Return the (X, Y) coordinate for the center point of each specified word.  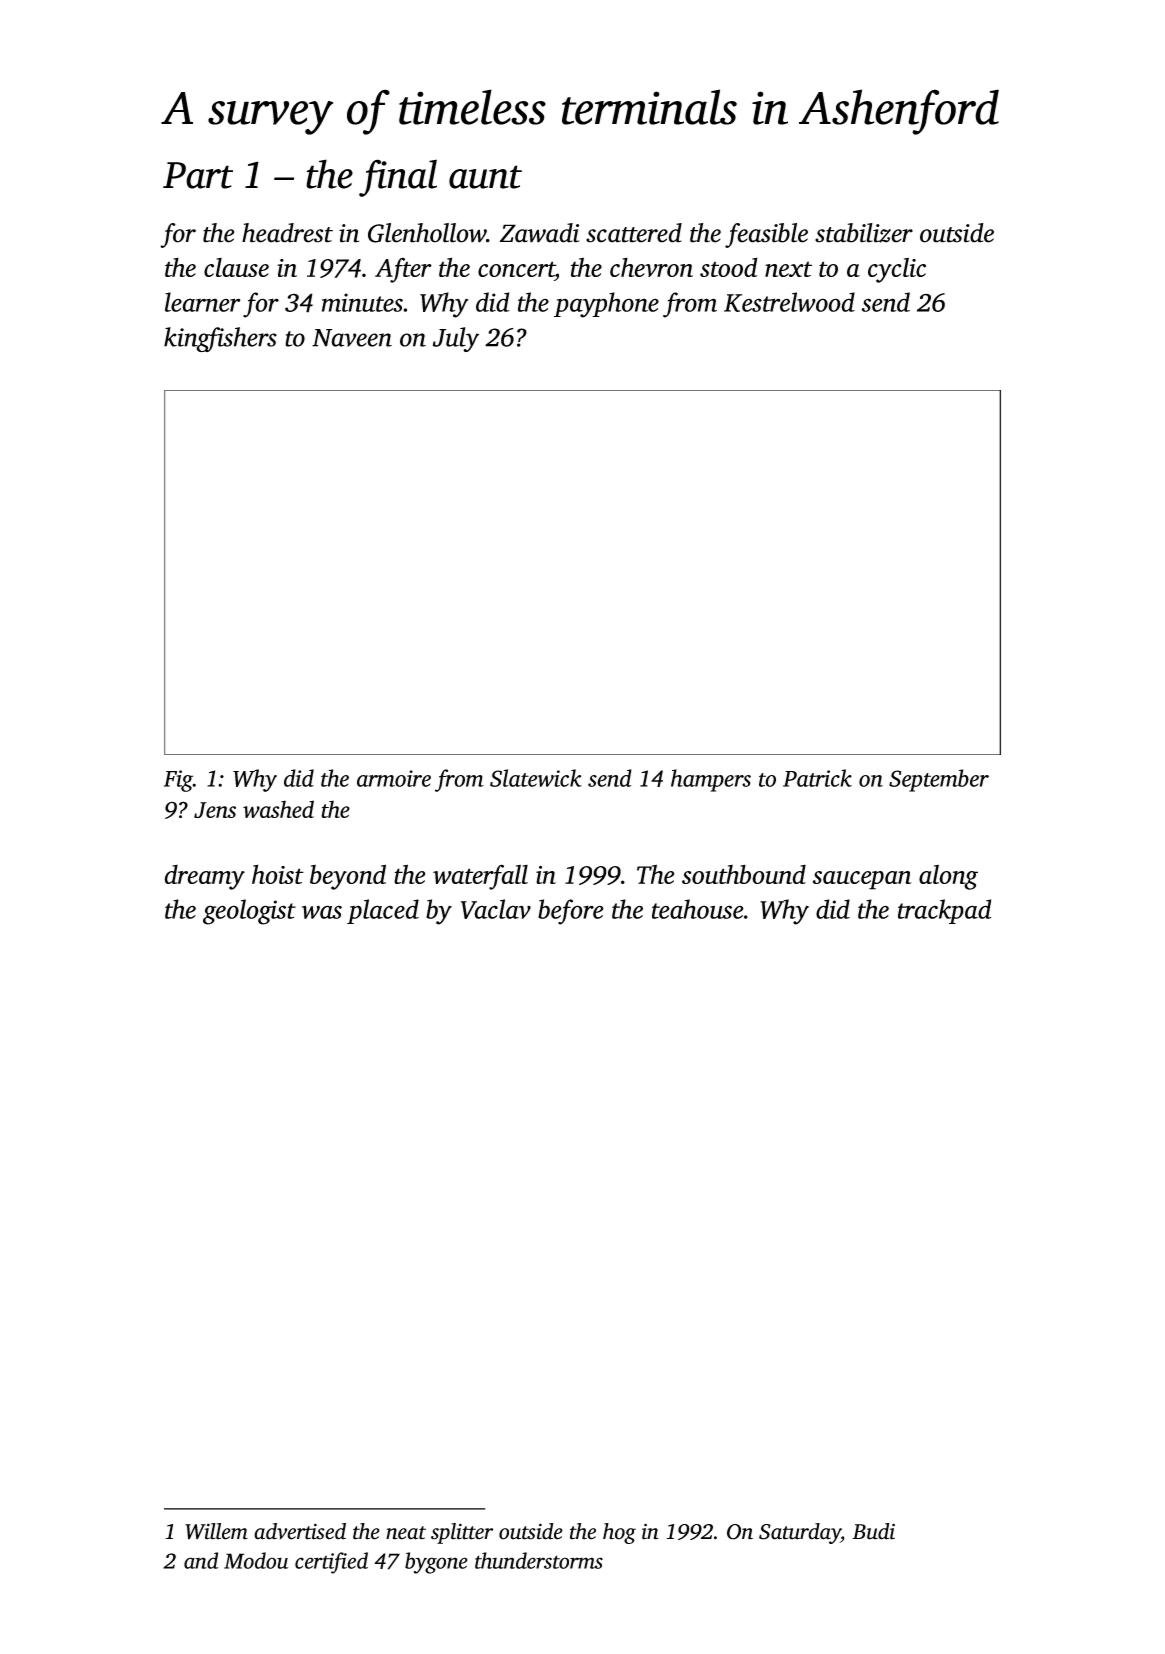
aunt (485, 177)
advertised (300, 1531)
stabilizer (864, 233)
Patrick (817, 778)
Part (198, 175)
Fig (178, 781)
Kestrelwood (789, 302)
